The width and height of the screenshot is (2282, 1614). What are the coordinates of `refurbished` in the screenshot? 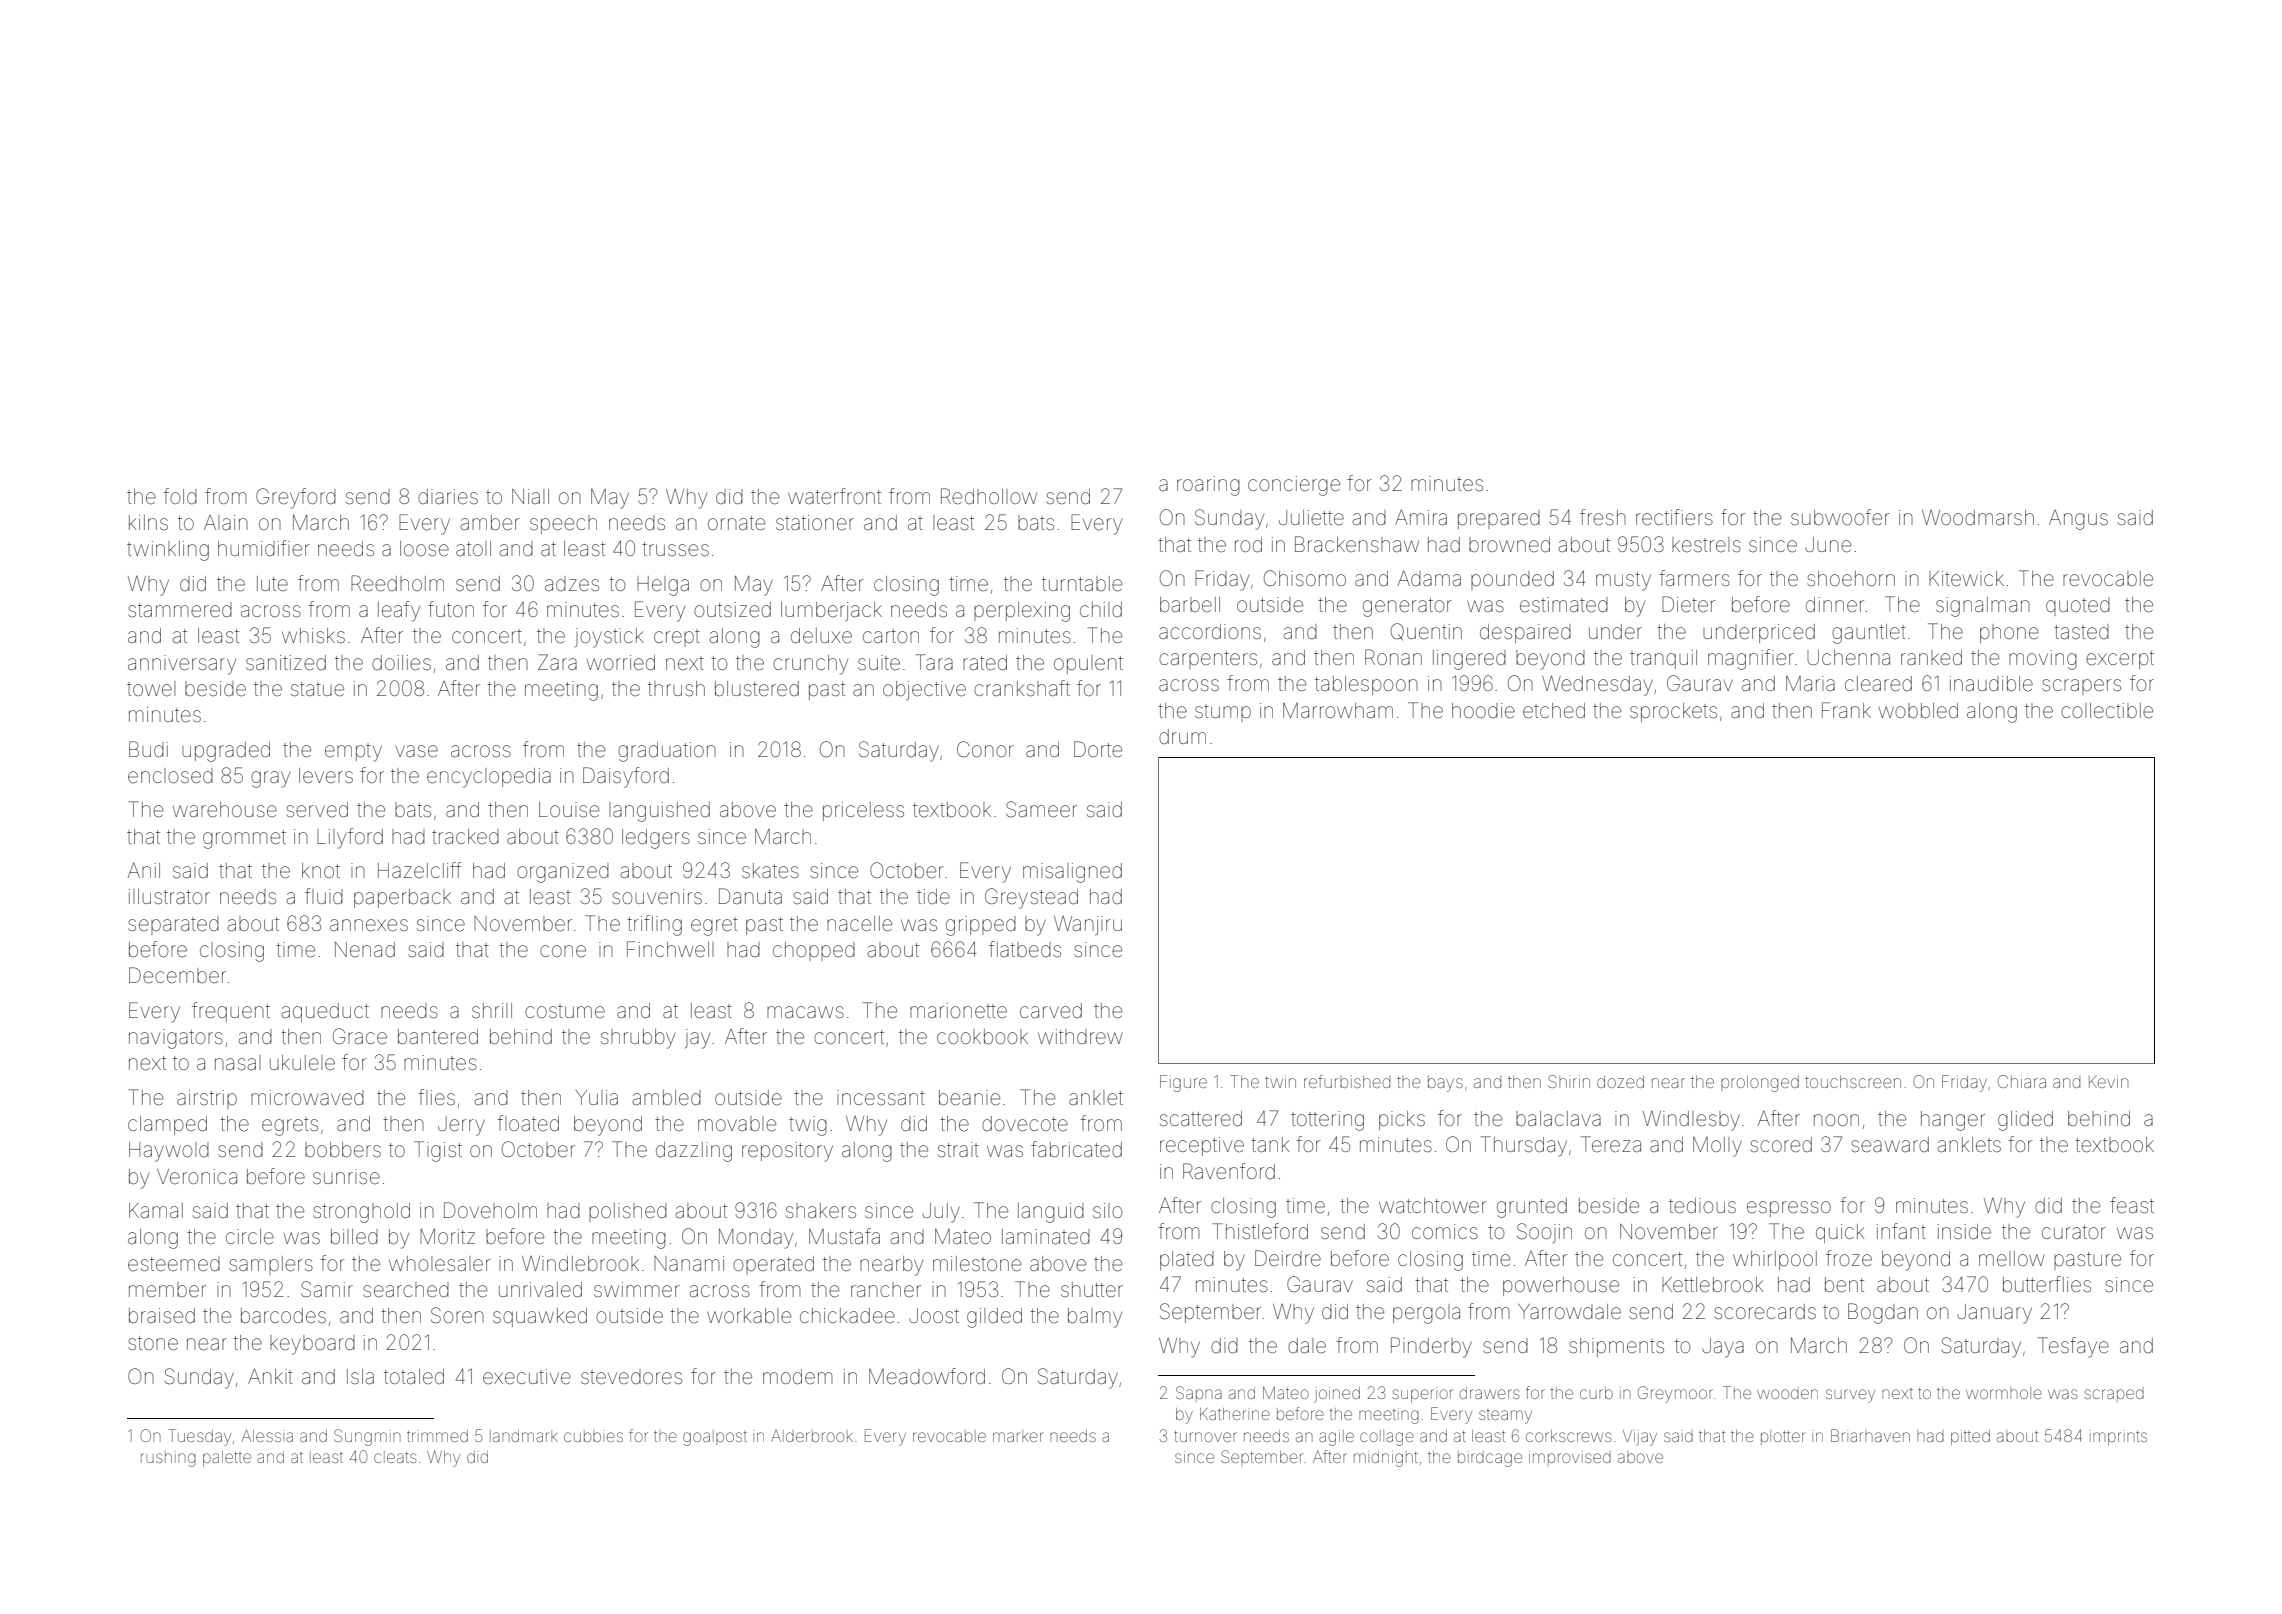 It's located at (1347, 1081).
